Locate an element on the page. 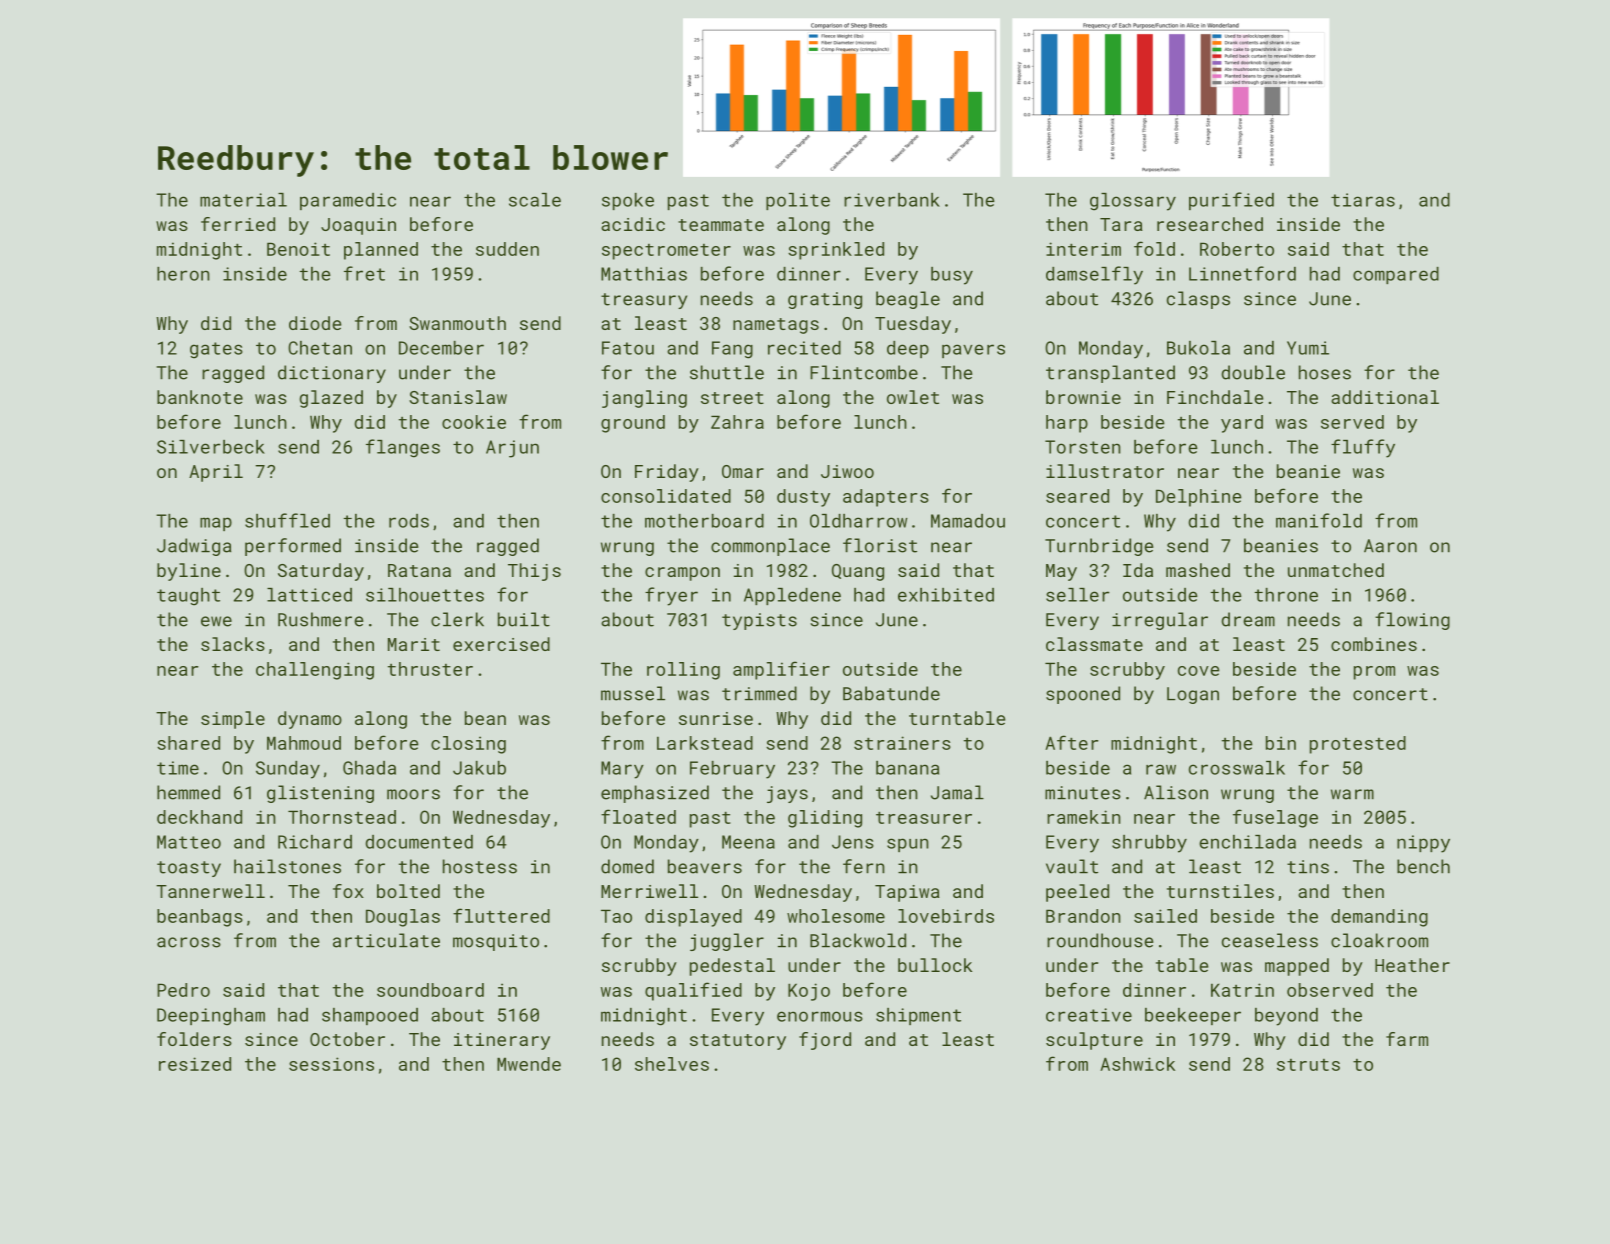  ferried is located at coordinates (238, 224).
